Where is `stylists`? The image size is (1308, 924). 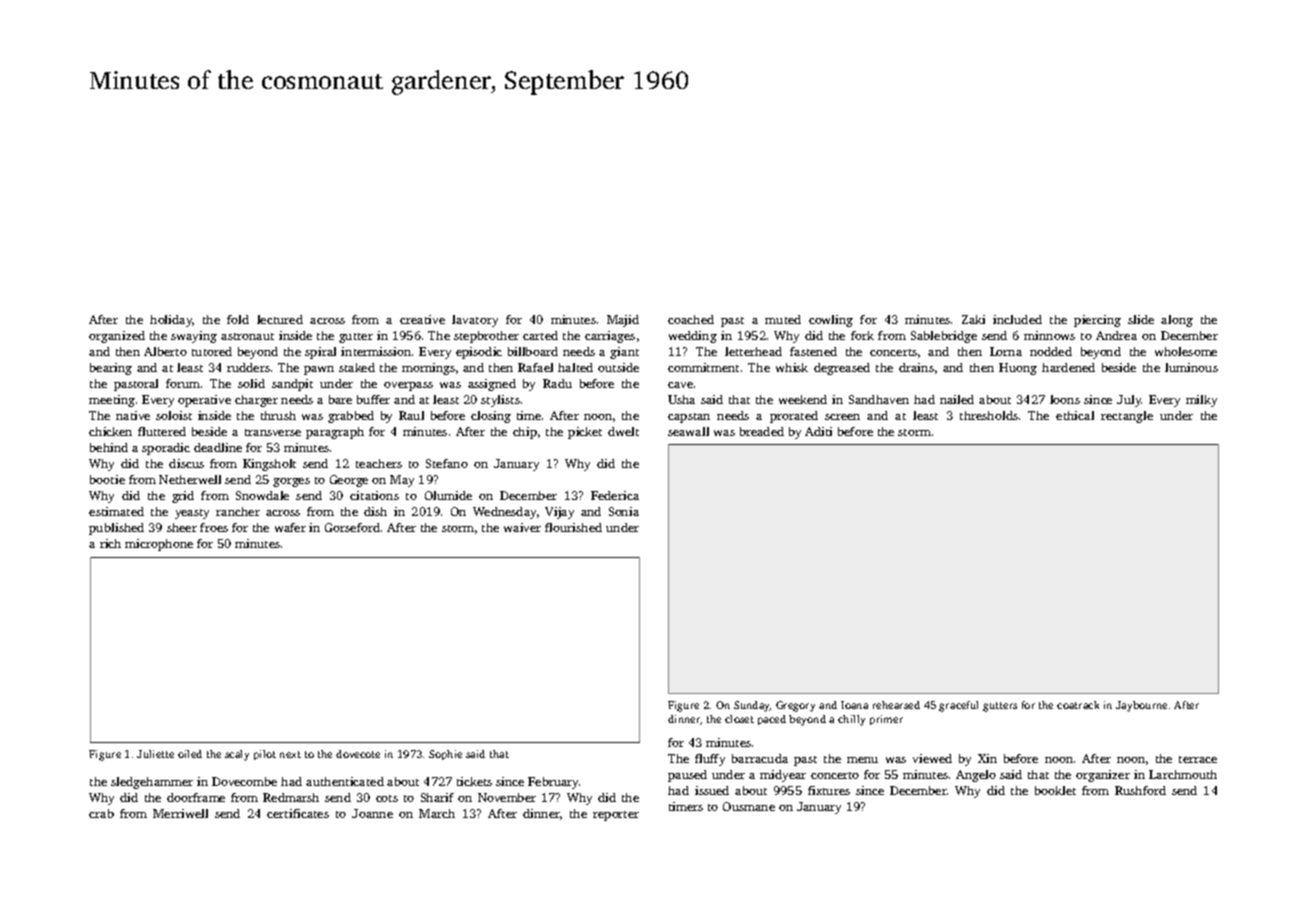
stylists is located at coordinates (500, 401).
